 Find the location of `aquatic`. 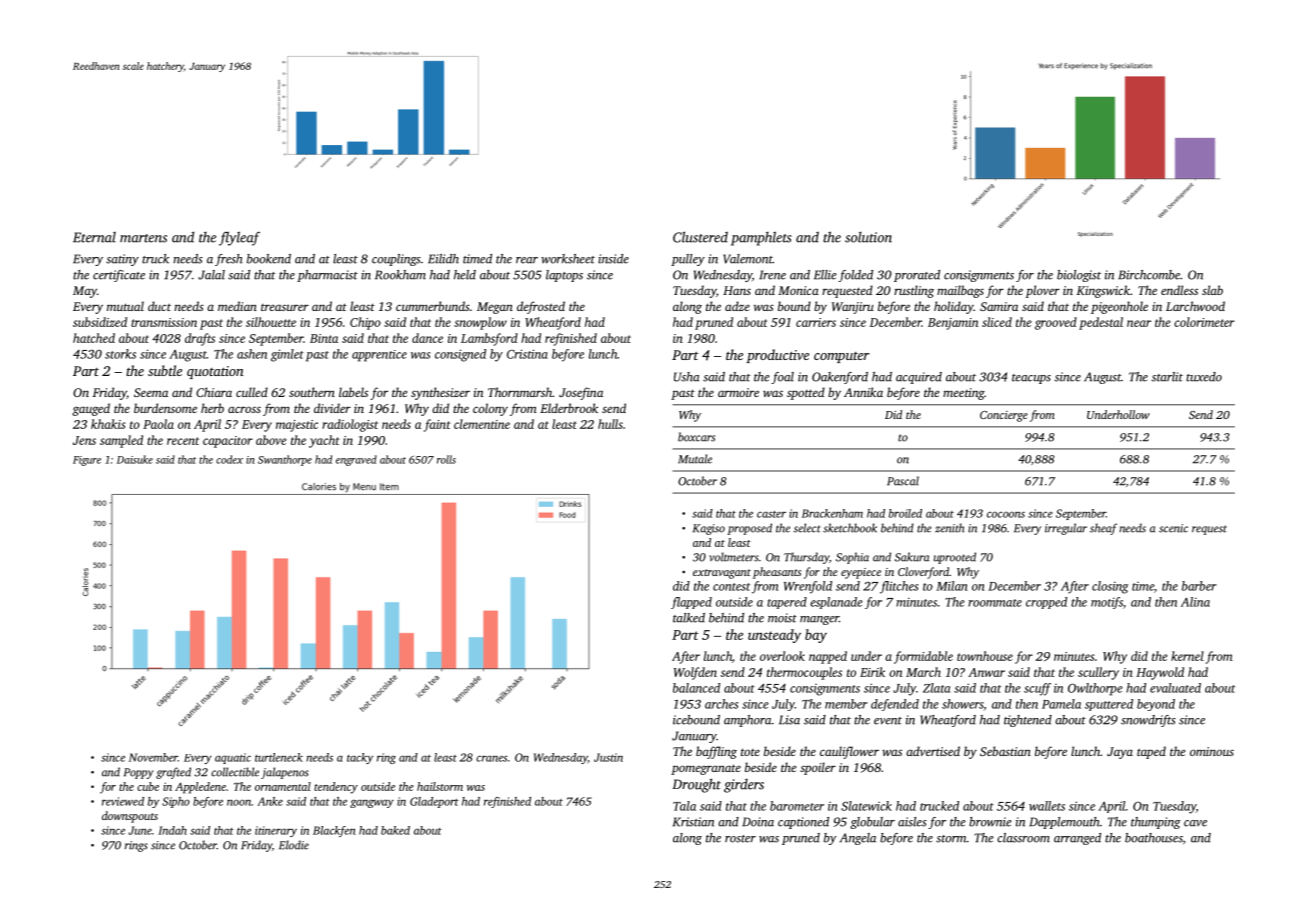

aquatic is located at coordinates (233, 758).
